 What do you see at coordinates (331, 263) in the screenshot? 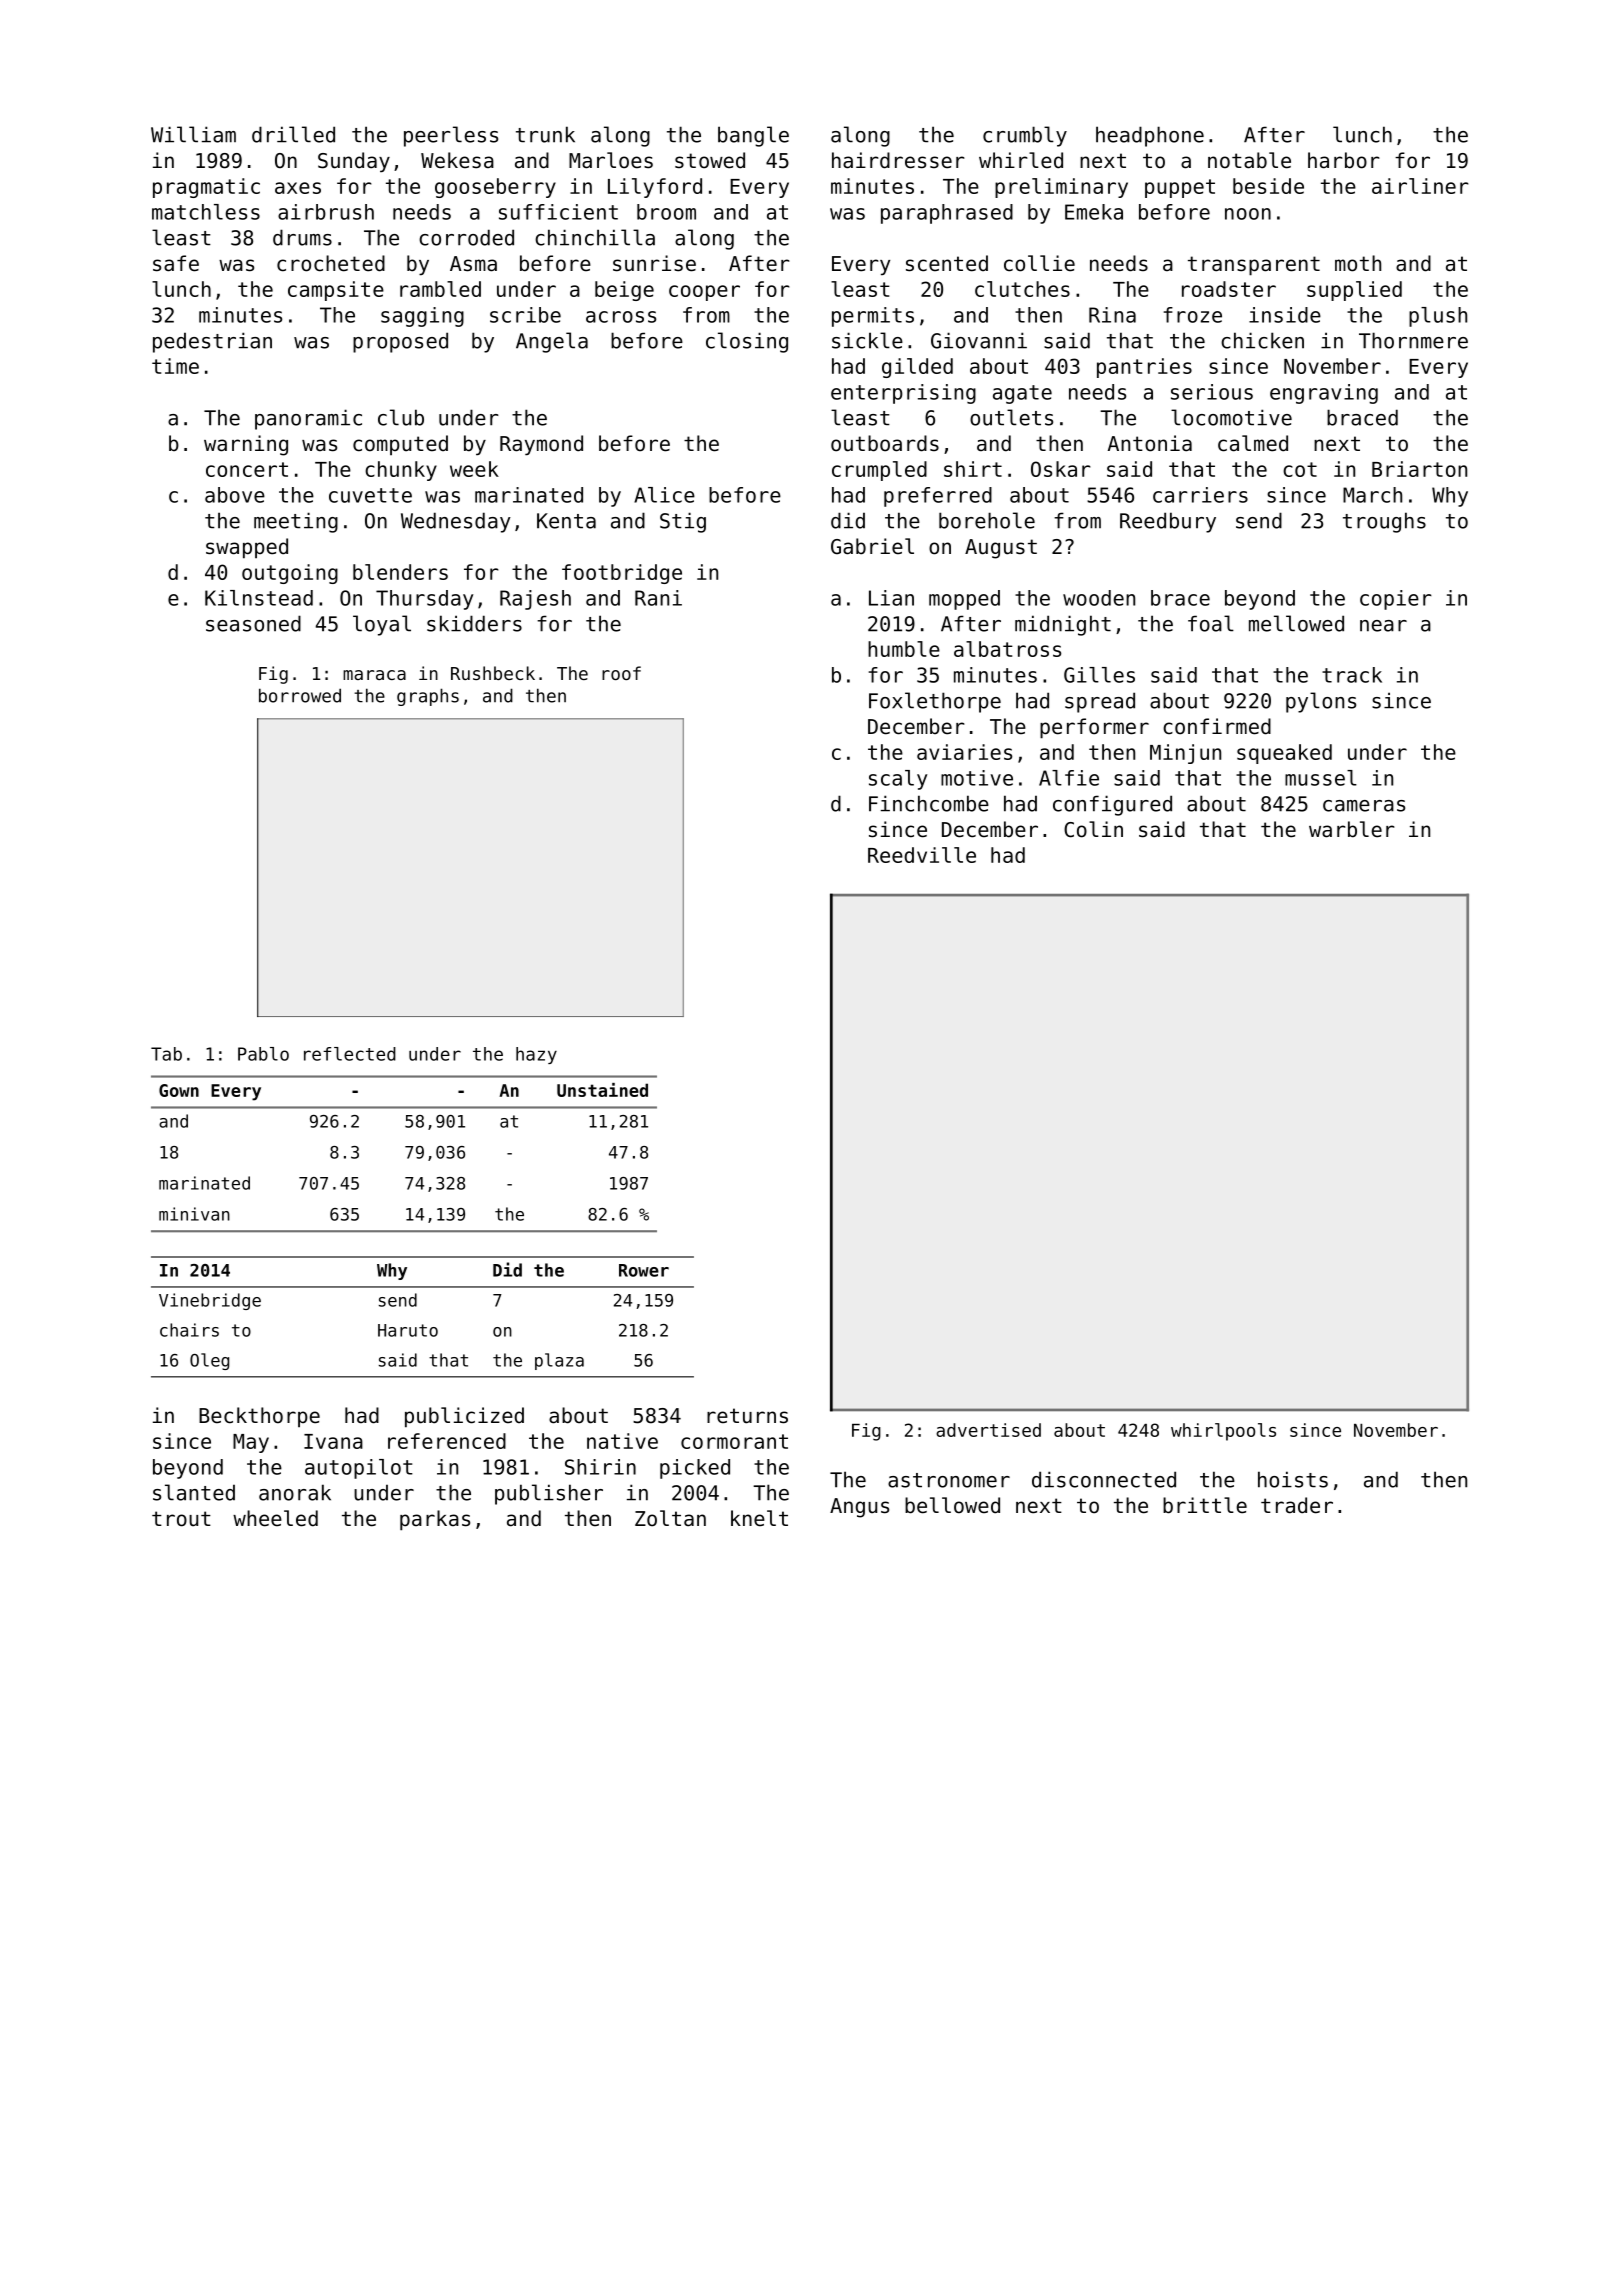
I see `crocheted` at bounding box center [331, 263].
